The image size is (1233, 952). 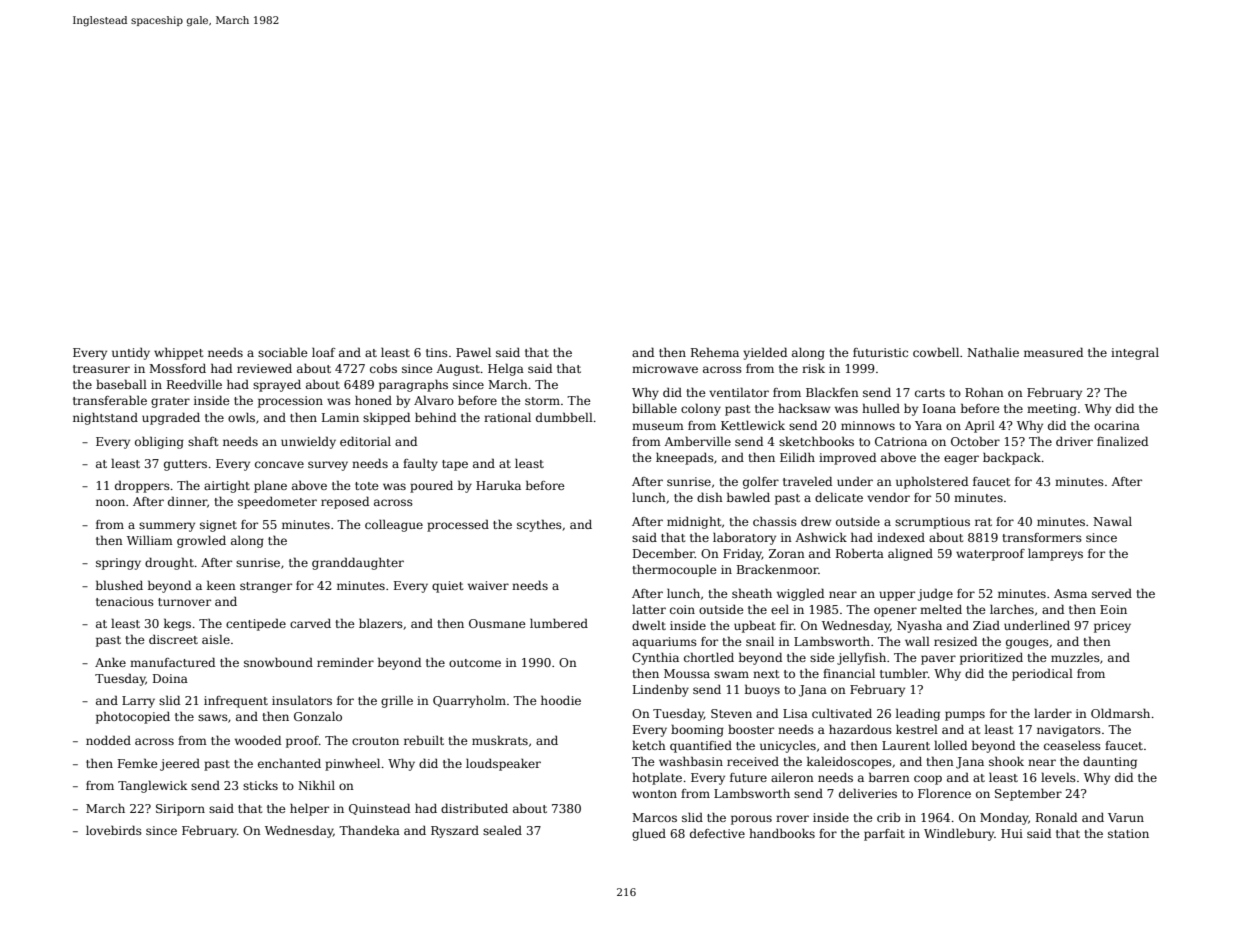 What do you see at coordinates (358, 563) in the document?
I see `granddaughter` at bounding box center [358, 563].
